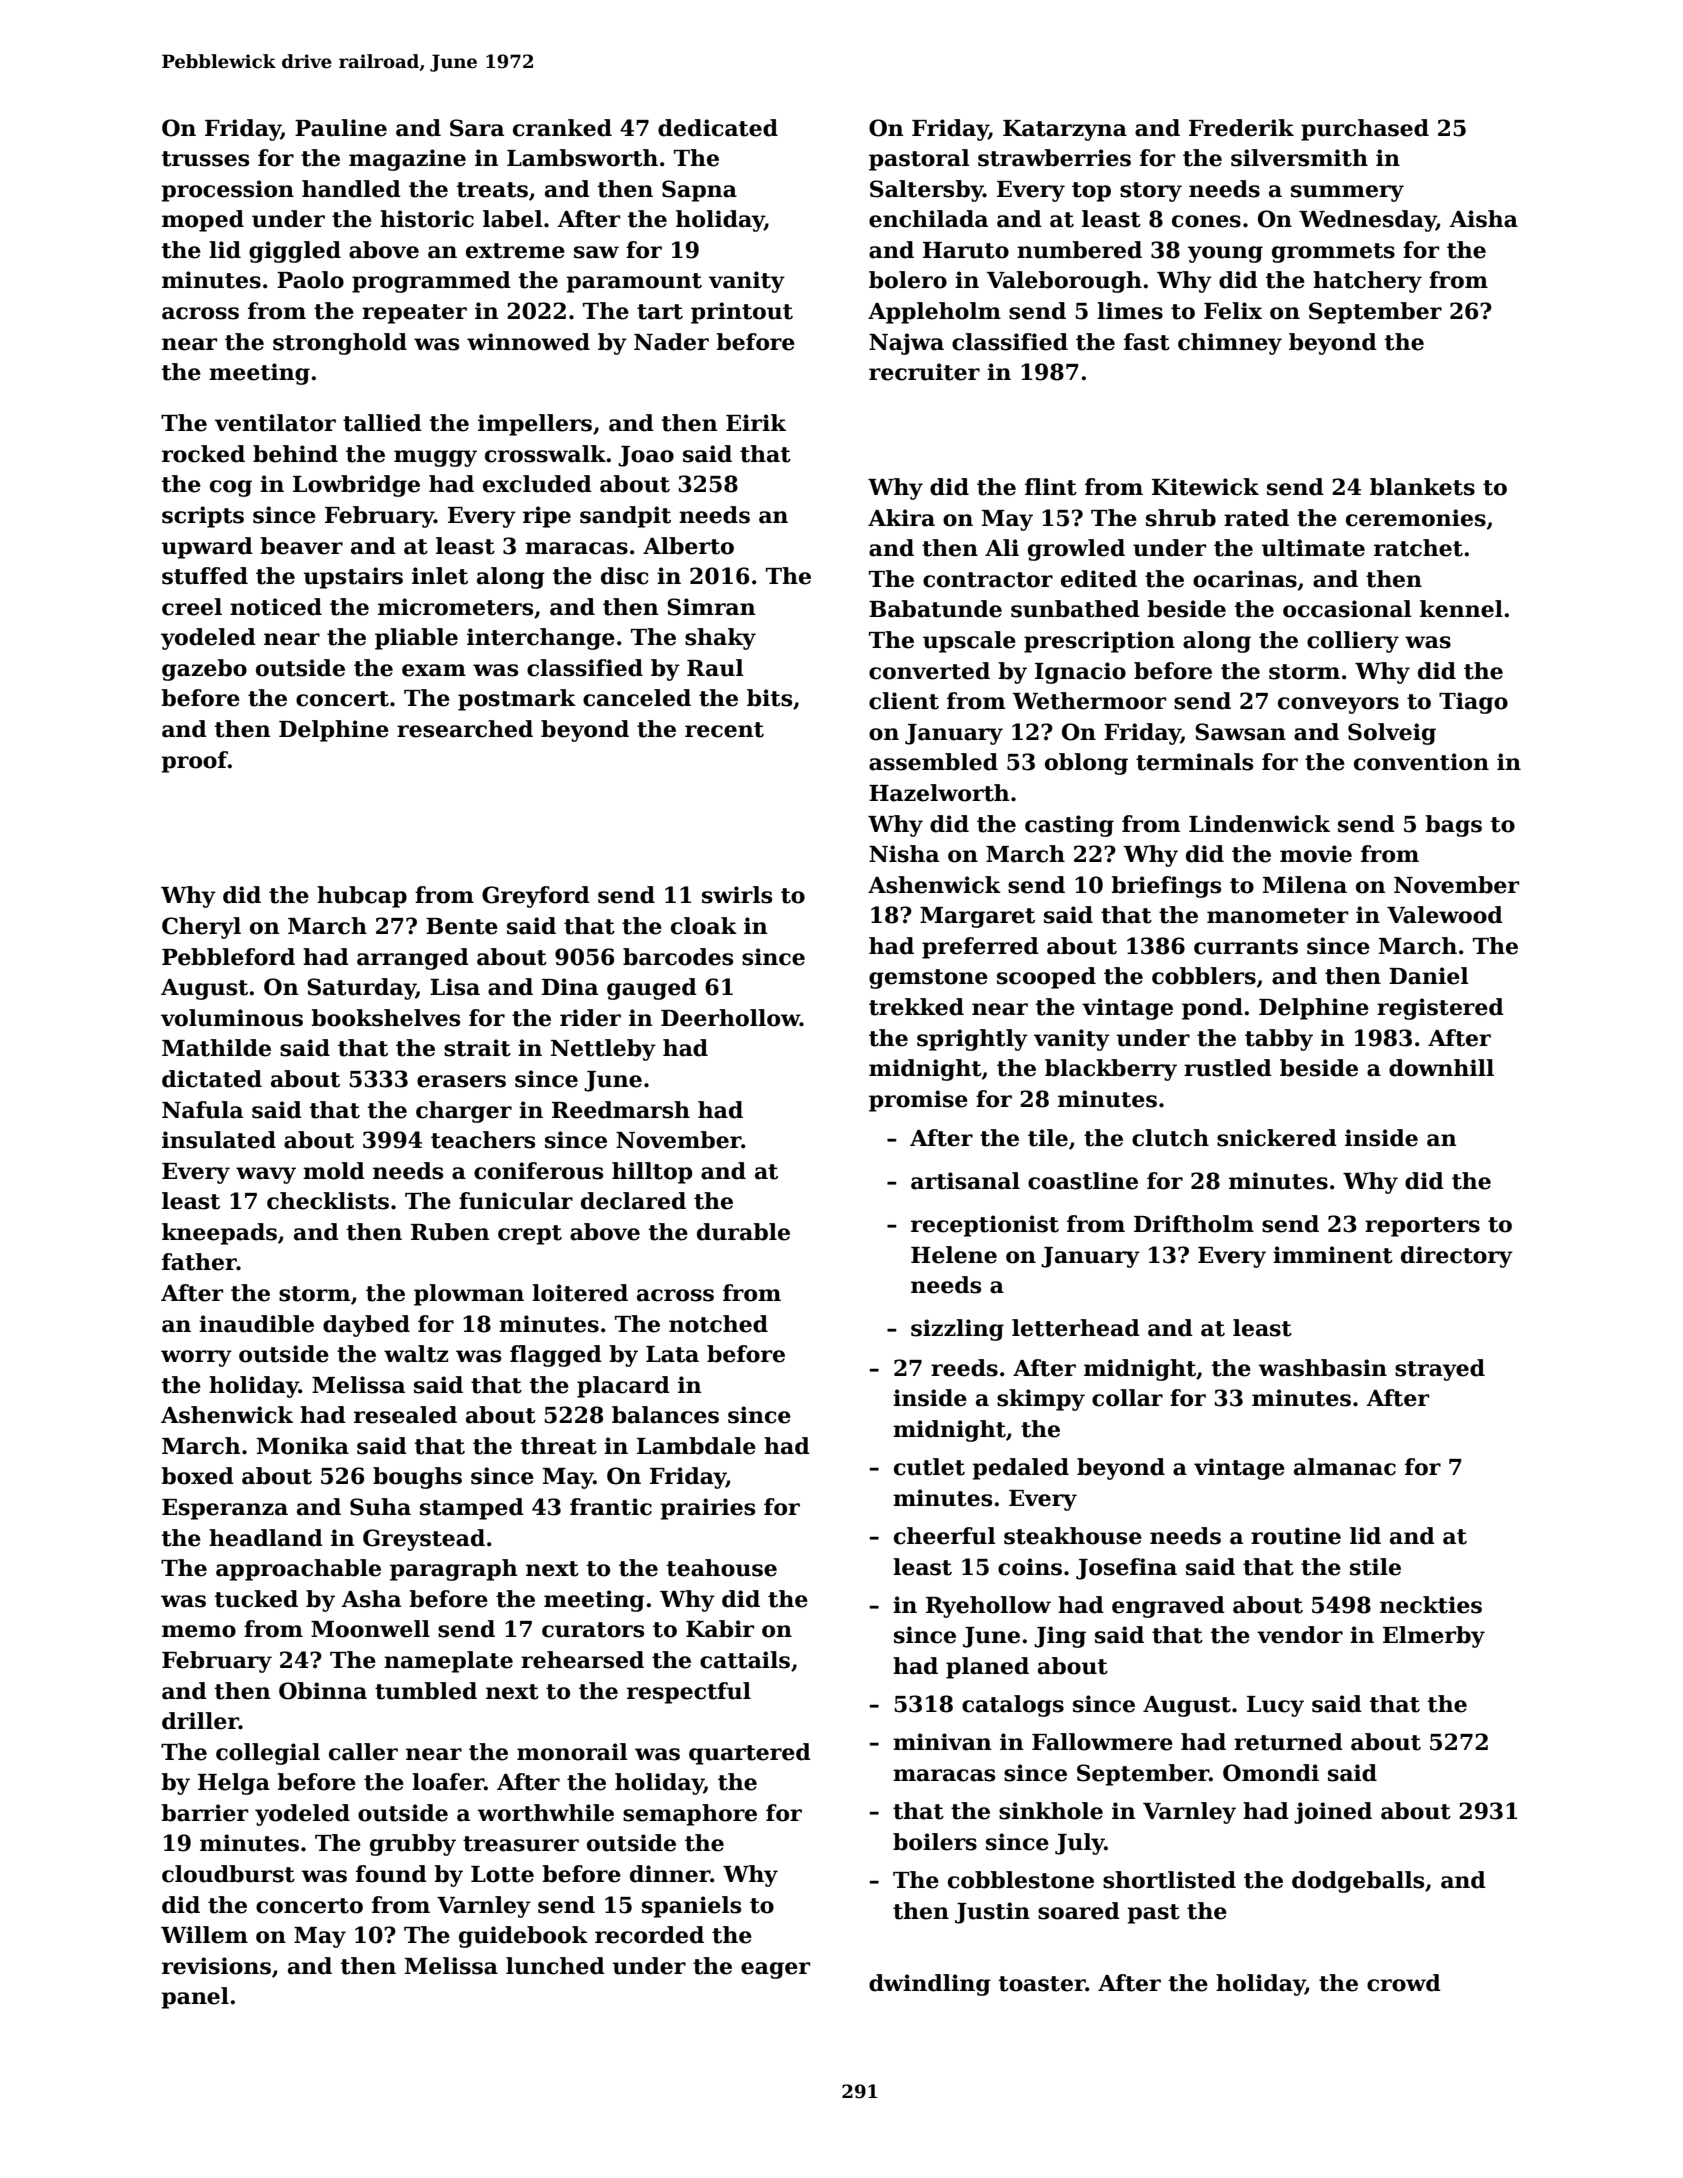 This screenshot has height=2178, width=1683. Describe the element at coordinates (1205, 487) in the screenshot. I see `Kitewick` at that location.
